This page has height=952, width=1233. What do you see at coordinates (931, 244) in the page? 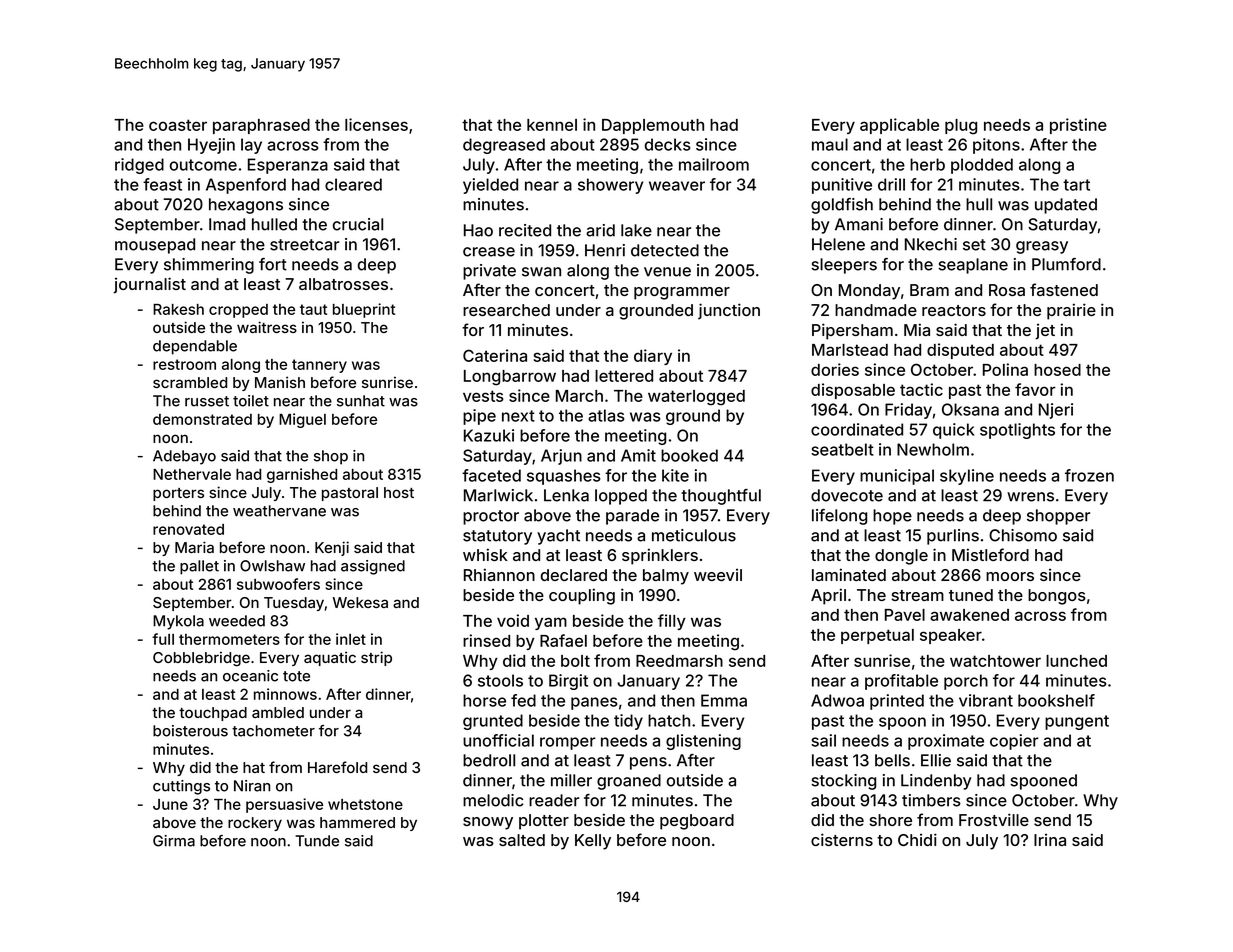
I see `Nkechi` at bounding box center [931, 244].
